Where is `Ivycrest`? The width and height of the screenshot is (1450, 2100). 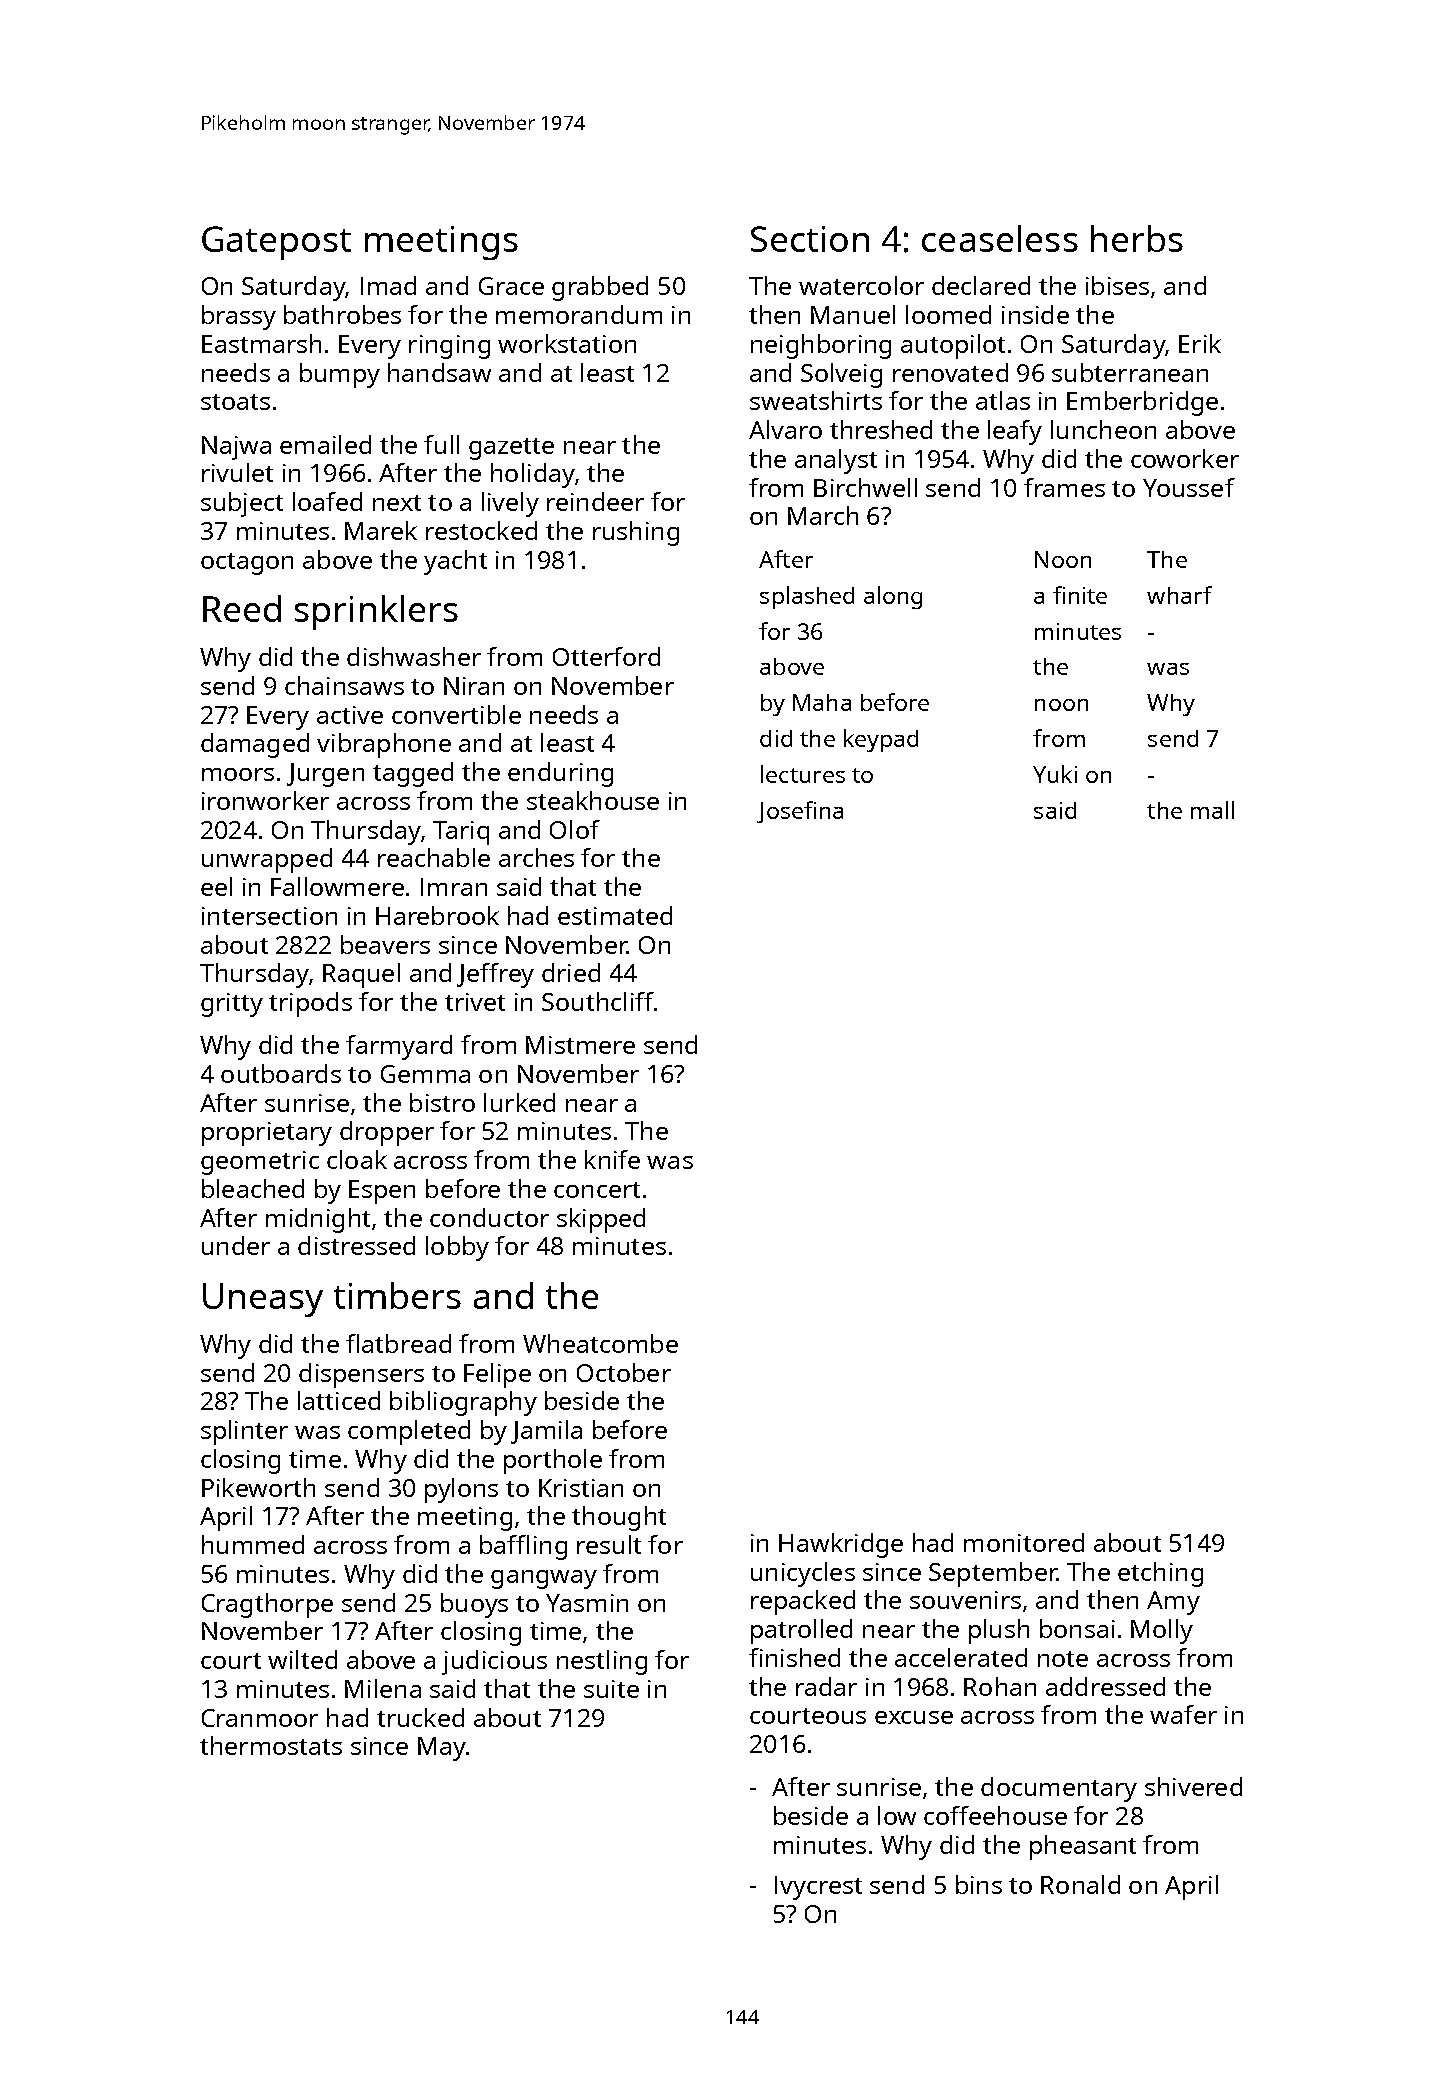
Ivycrest is located at coordinates (818, 1888).
